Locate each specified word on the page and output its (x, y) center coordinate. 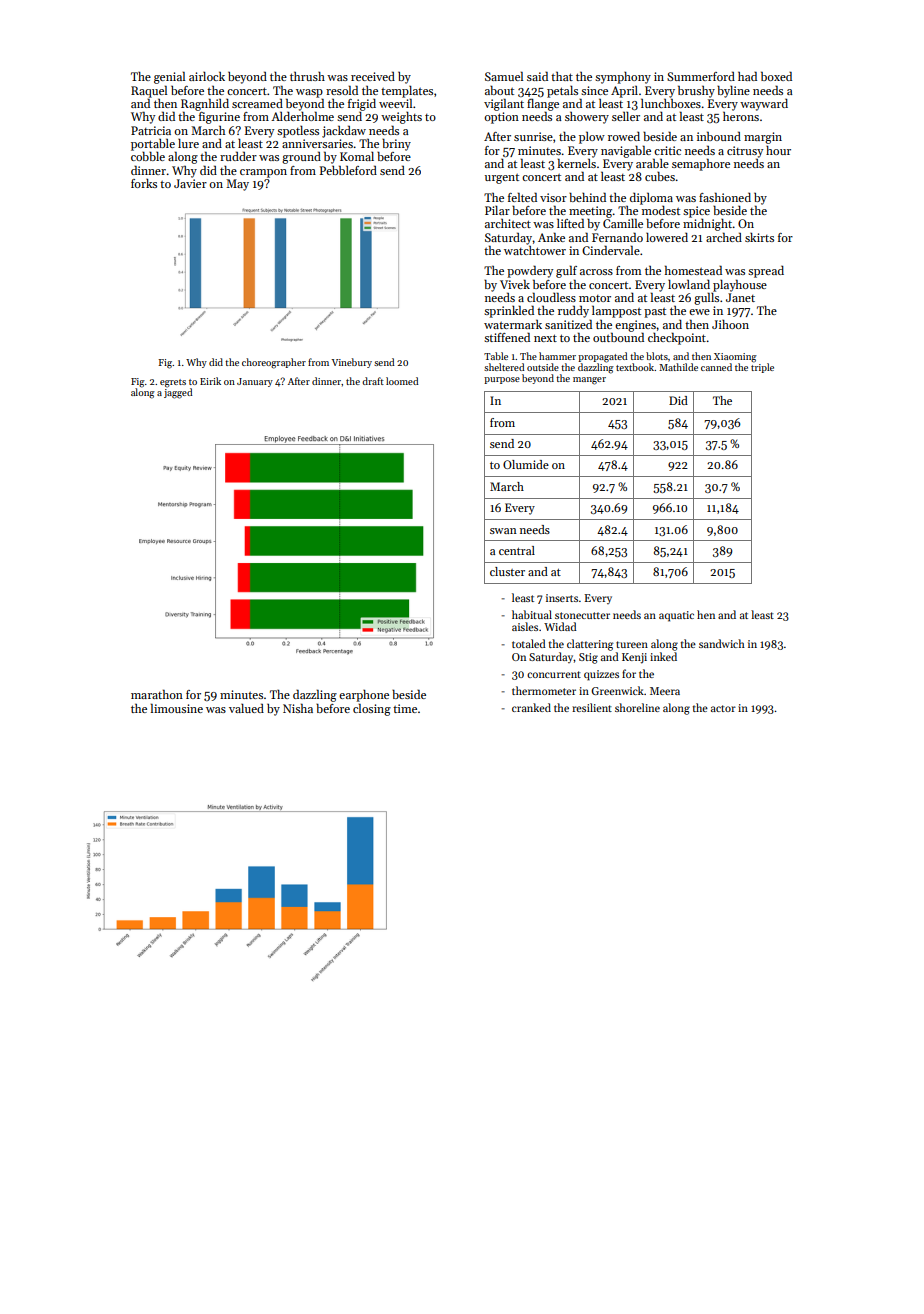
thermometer (544, 690)
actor (723, 708)
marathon (157, 694)
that (562, 76)
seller (626, 116)
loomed (402, 381)
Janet (740, 297)
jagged (178, 393)
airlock (207, 76)
